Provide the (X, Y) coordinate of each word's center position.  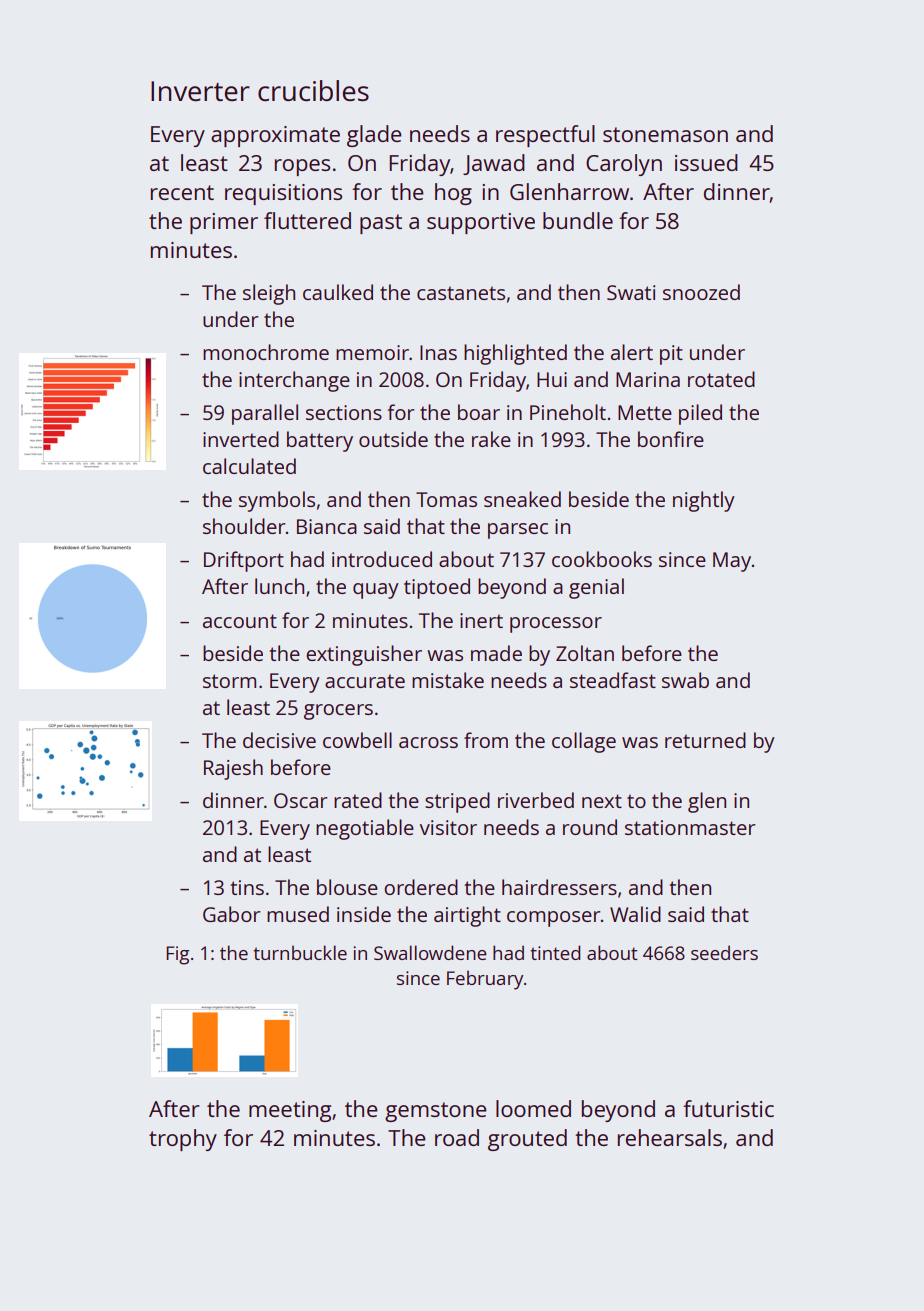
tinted (555, 952)
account (240, 621)
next (602, 801)
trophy (183, 1140)
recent (182, 192)
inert (481, 620)
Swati (631, 292)
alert (632, 352)
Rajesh (233, 769)
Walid (635, 914)
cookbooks (602, 559)
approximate (275, 136)
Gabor (231, 914)
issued (706, 162)
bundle (578, 220)
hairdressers (559, 887)
